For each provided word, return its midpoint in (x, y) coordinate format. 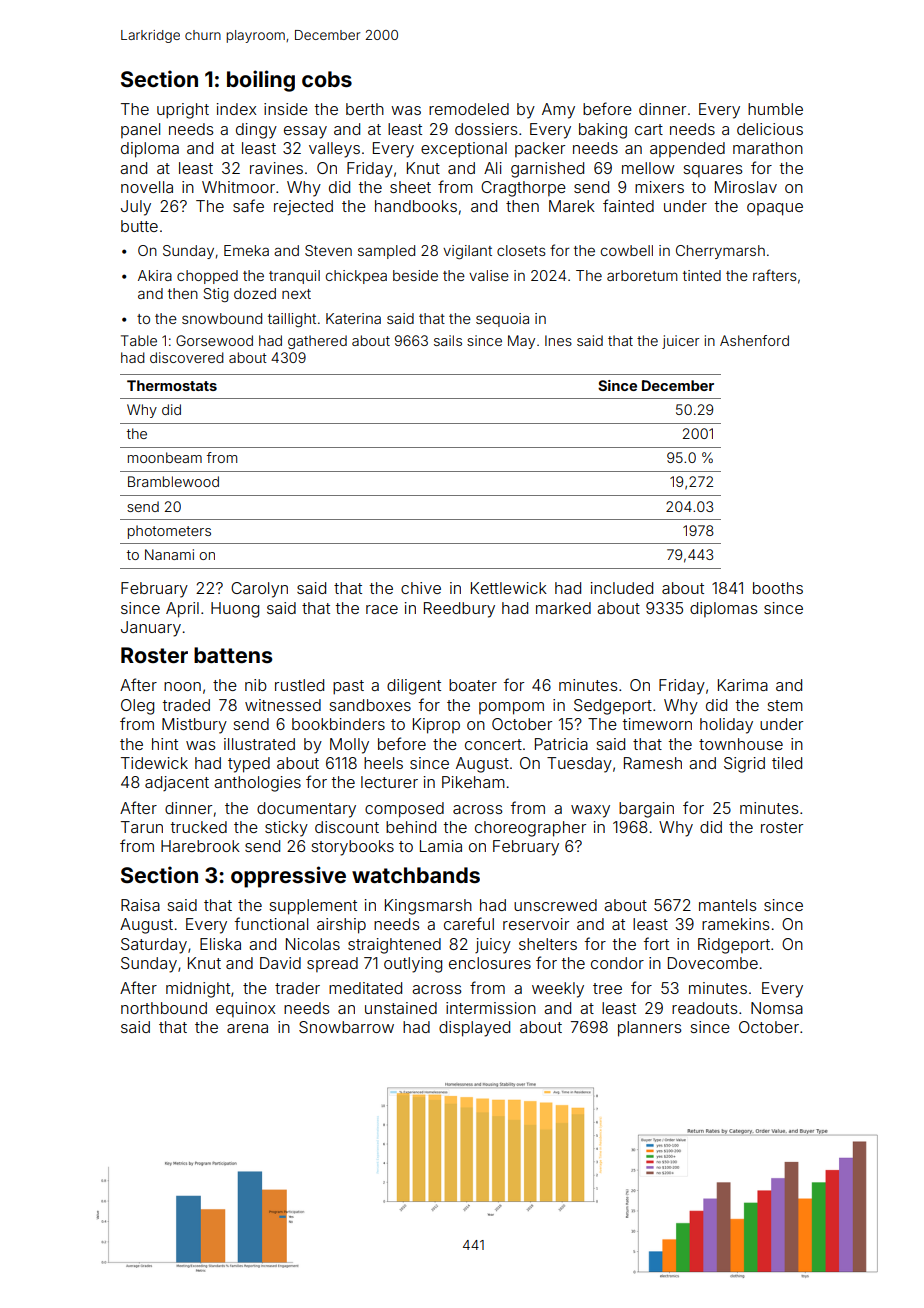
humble (775, 109)
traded (186, 705)
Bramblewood (173, 481)
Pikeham (473, 782)
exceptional (464, 150)
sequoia (502, 320)
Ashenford (754, 340)
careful (469, 923)
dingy (256, 131)
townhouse (741, 744)
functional (271, 923)
